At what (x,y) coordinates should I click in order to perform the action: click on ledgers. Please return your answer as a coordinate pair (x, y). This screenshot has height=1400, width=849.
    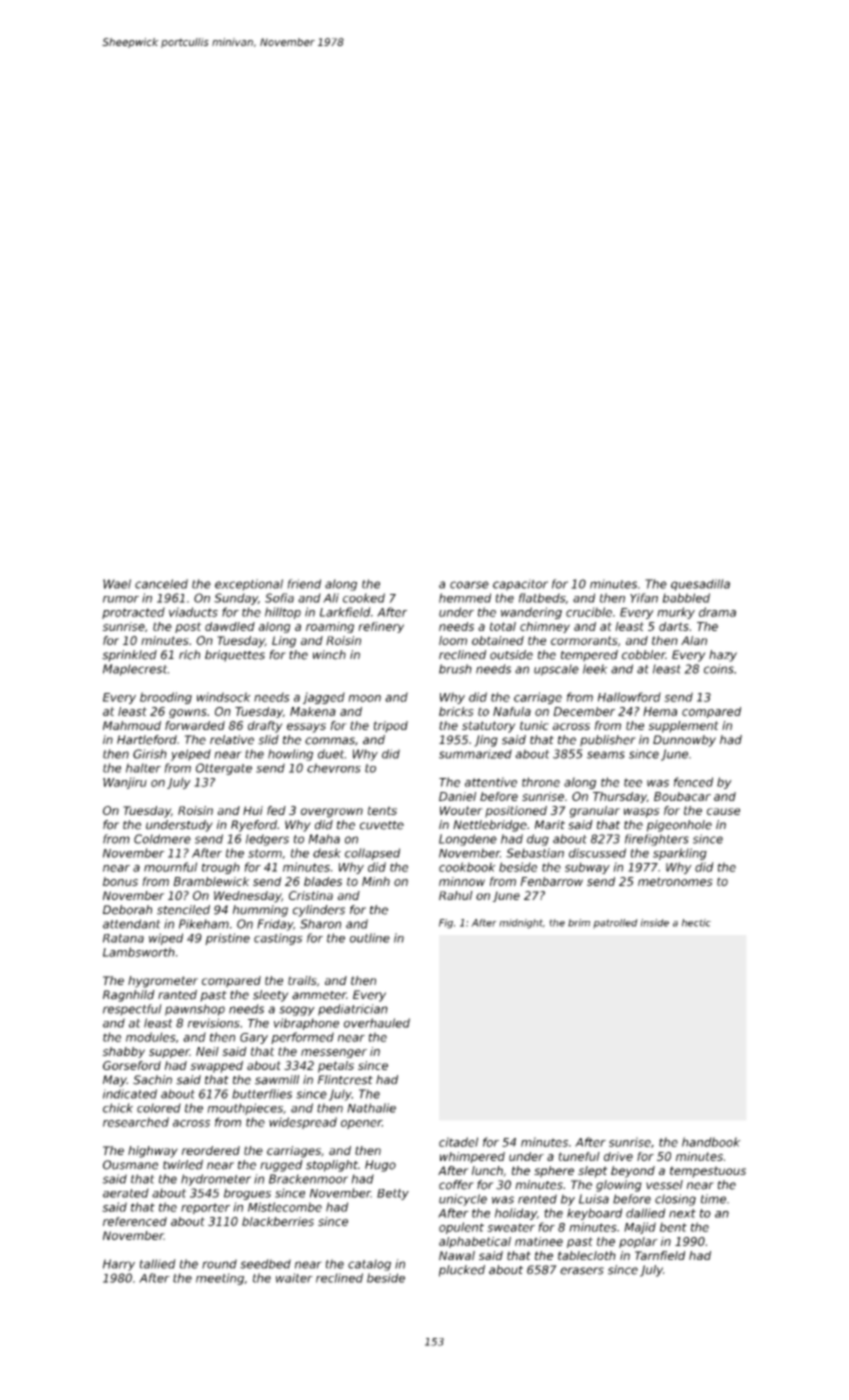
    Looking at the image, I should click on (267, 840).
